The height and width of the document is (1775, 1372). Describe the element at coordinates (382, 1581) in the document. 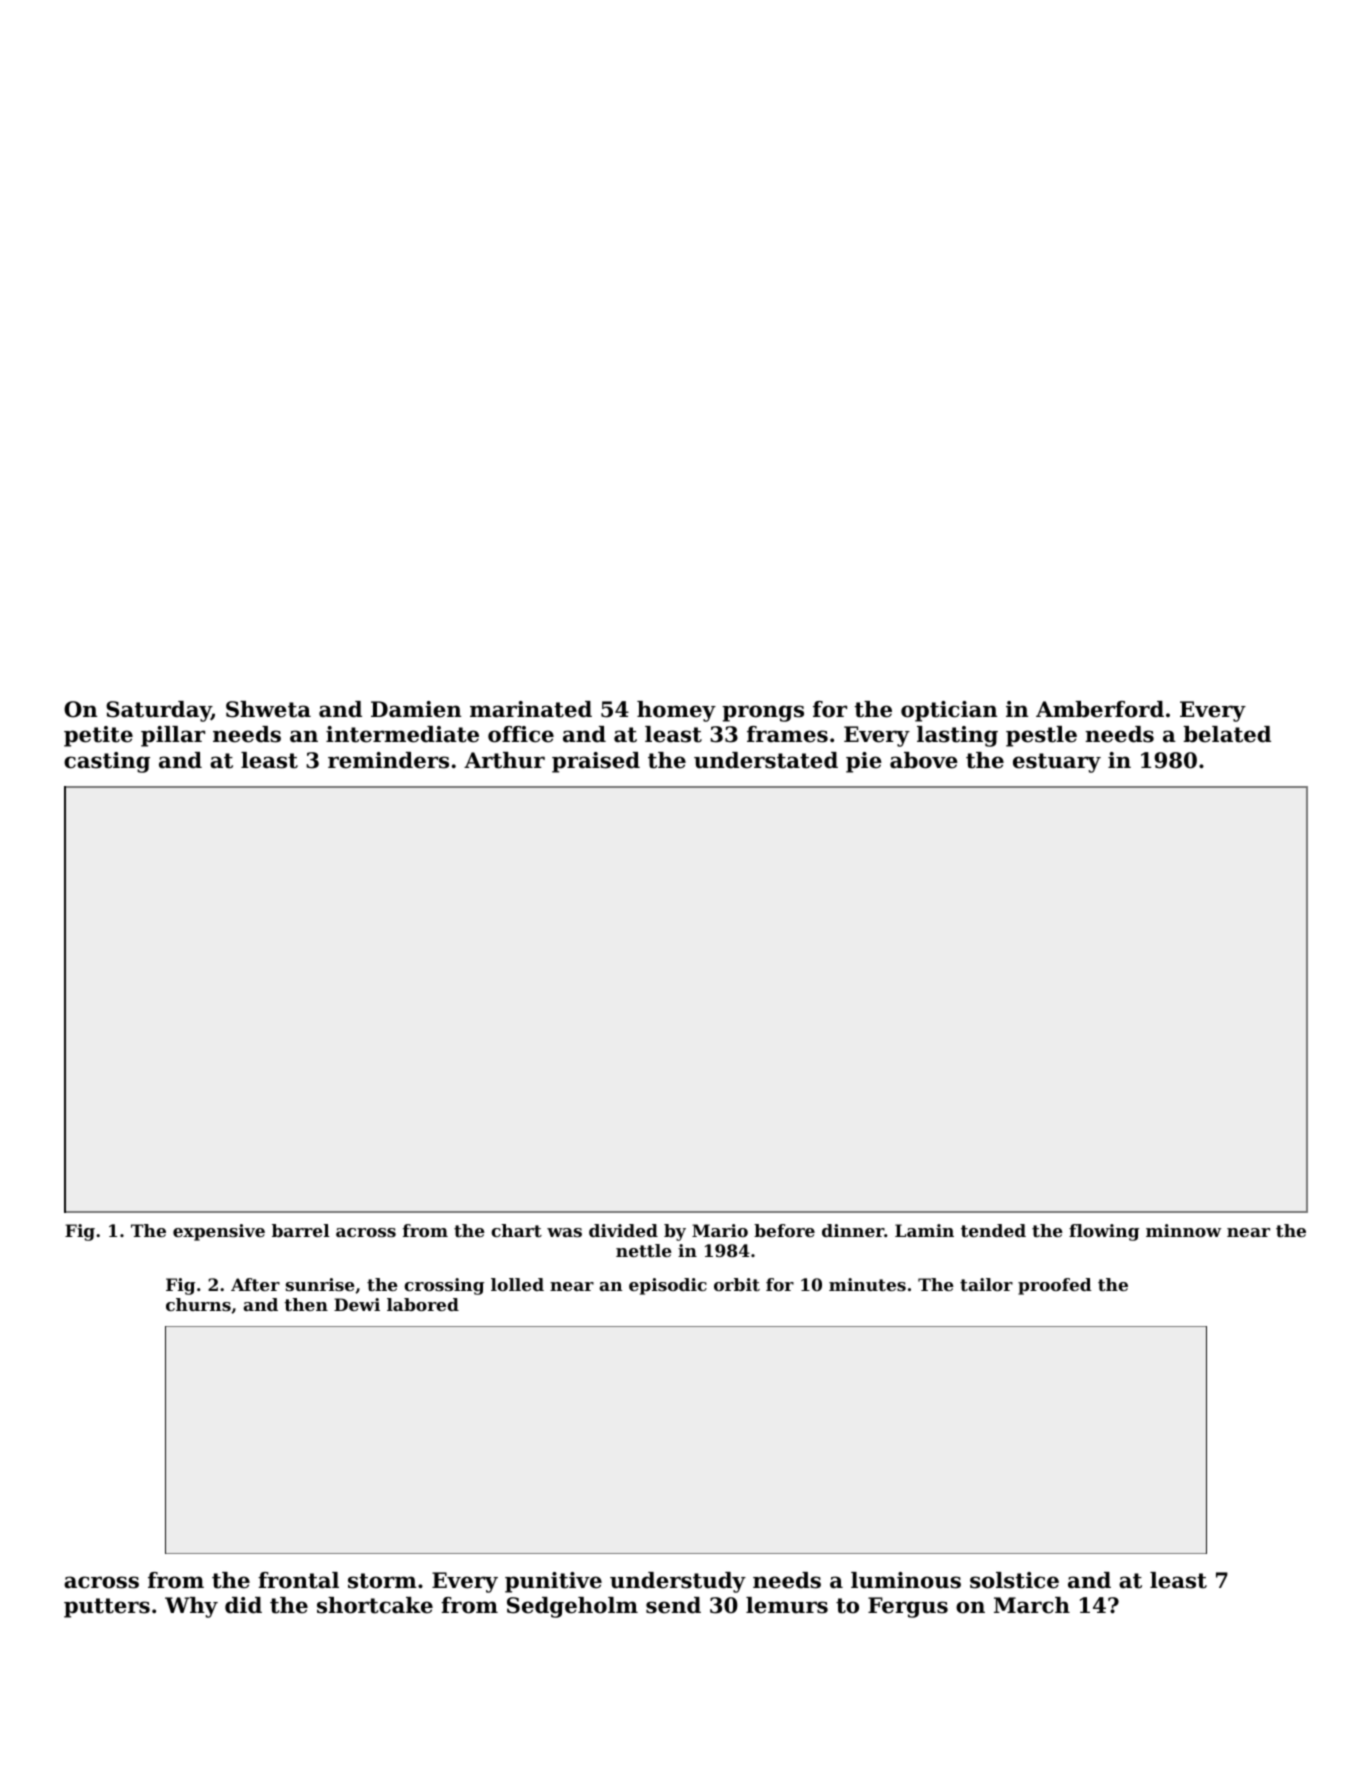

I see `storm` at that location.
